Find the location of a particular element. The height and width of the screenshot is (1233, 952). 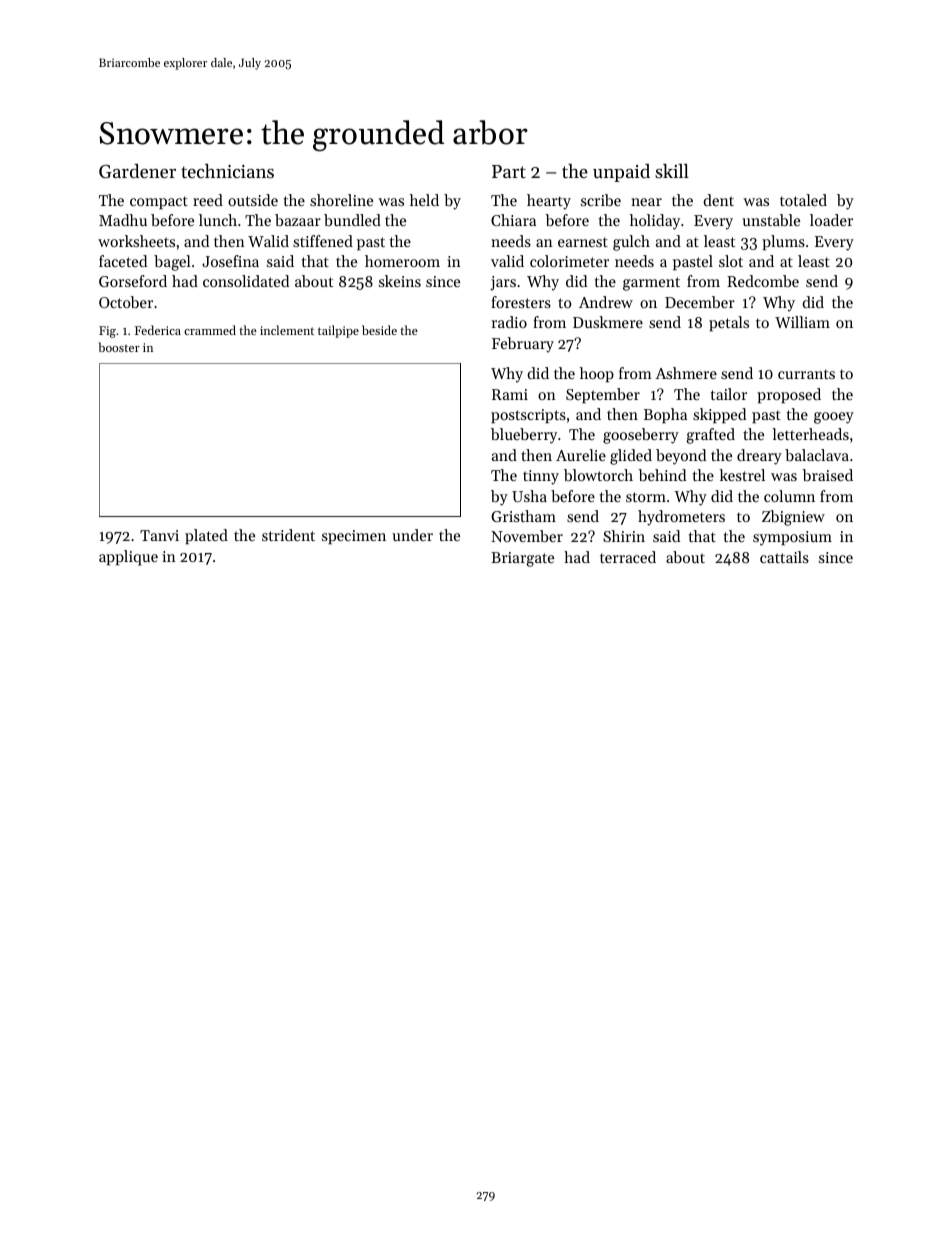

specimen is located at coordinates (354, 537).
